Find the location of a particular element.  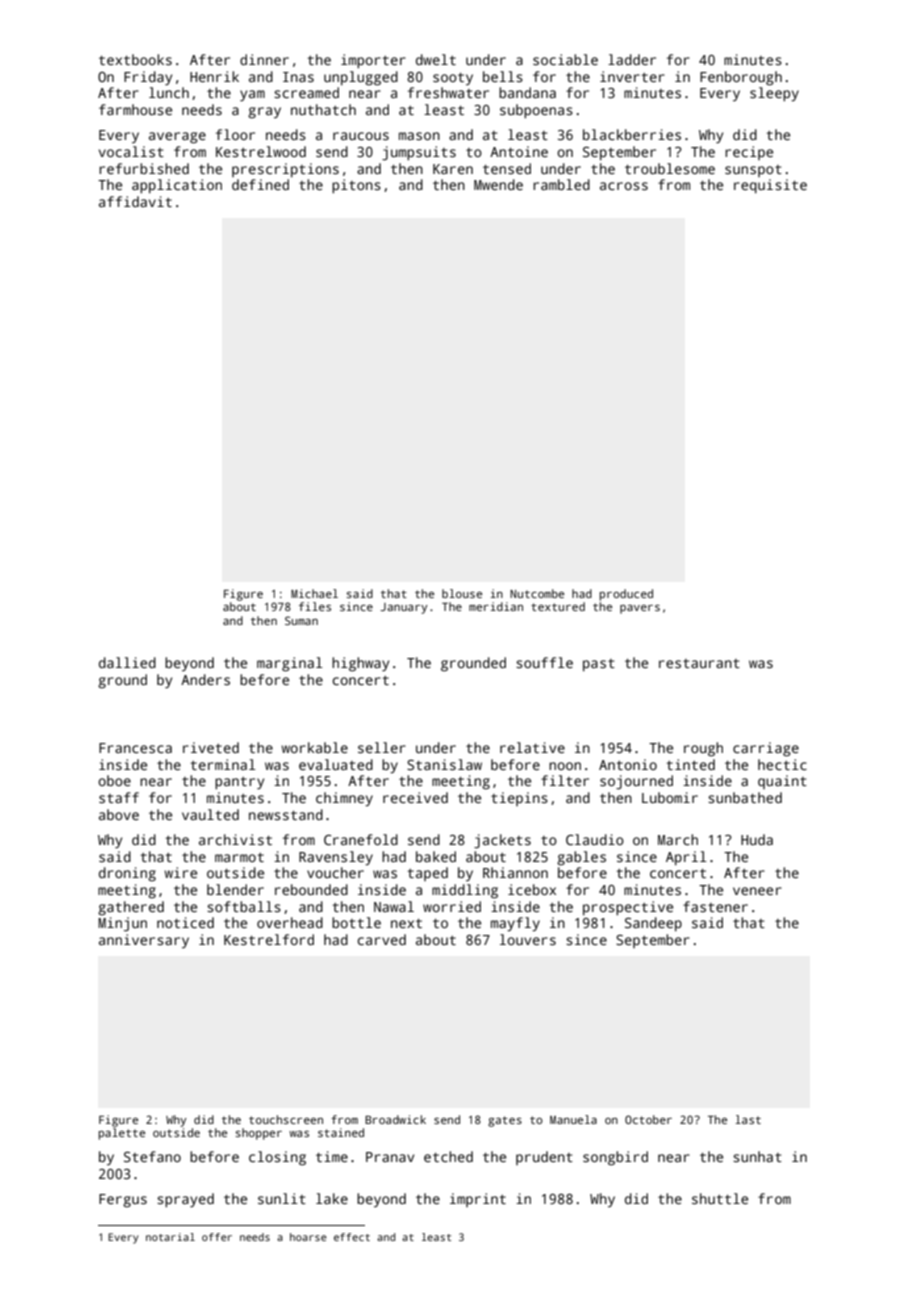

Nutcombe is located at coordinates (537, 593).
